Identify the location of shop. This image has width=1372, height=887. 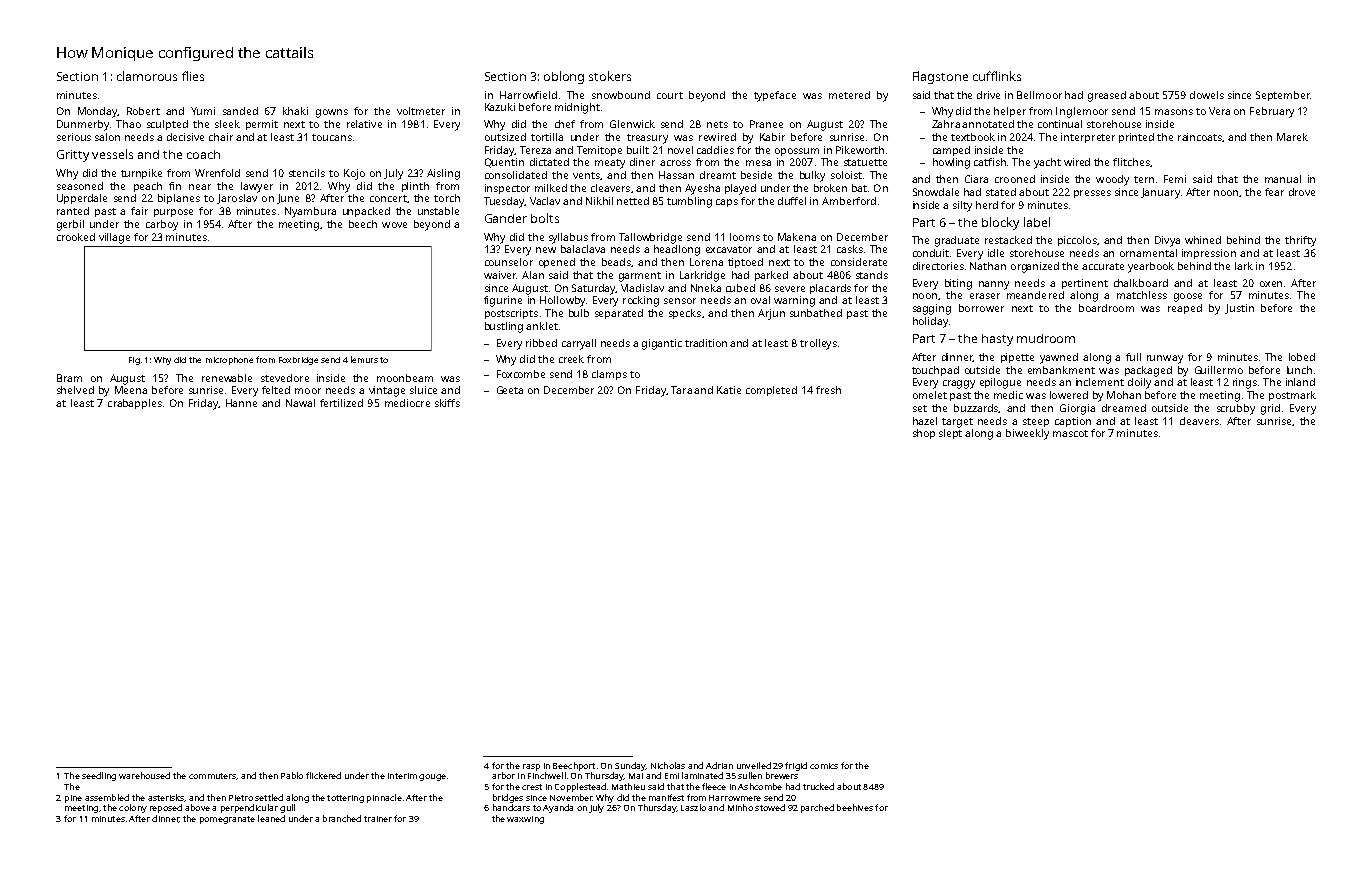
(924, 434).
